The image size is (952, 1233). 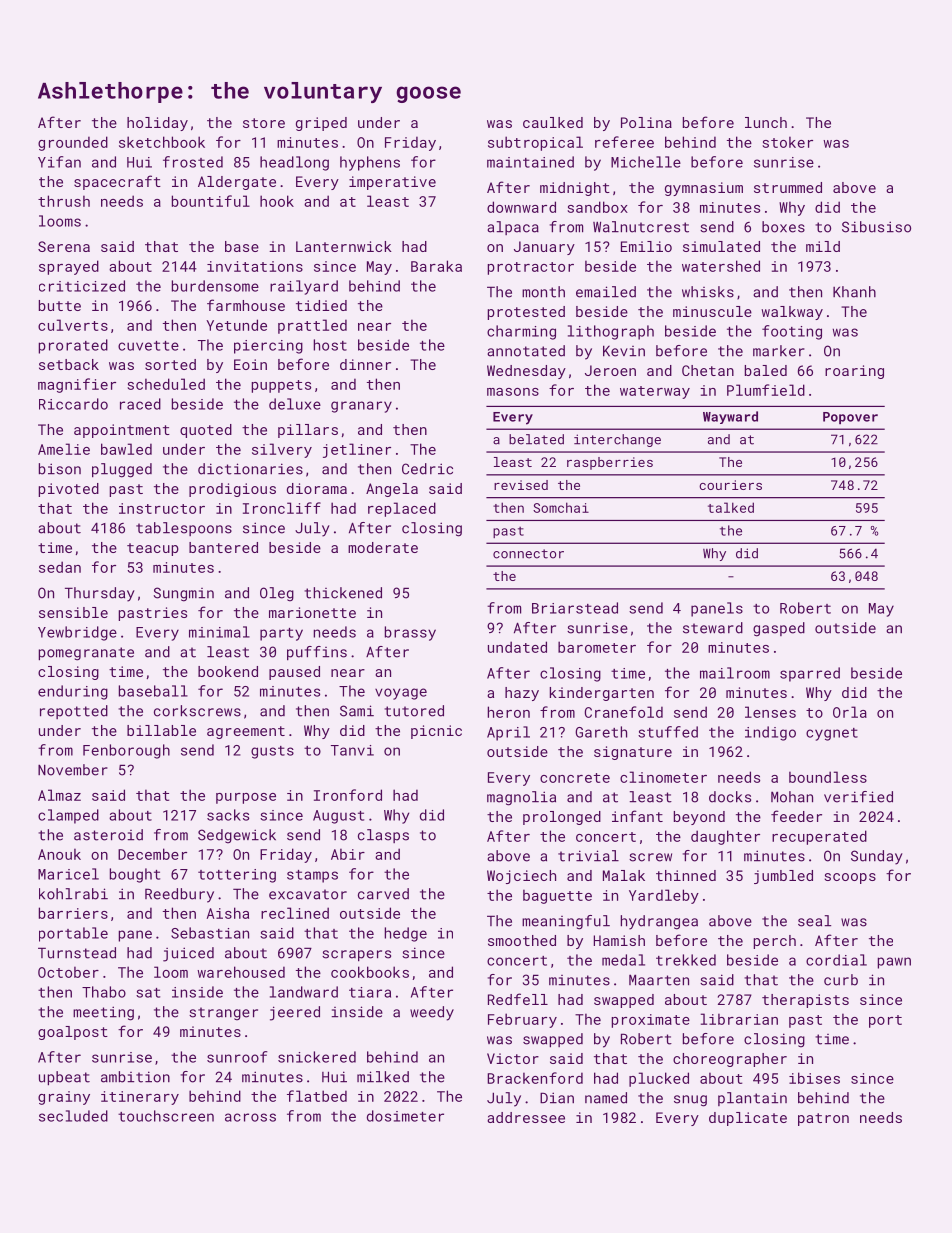 I want to click on April, so click(x=508, y=733).
